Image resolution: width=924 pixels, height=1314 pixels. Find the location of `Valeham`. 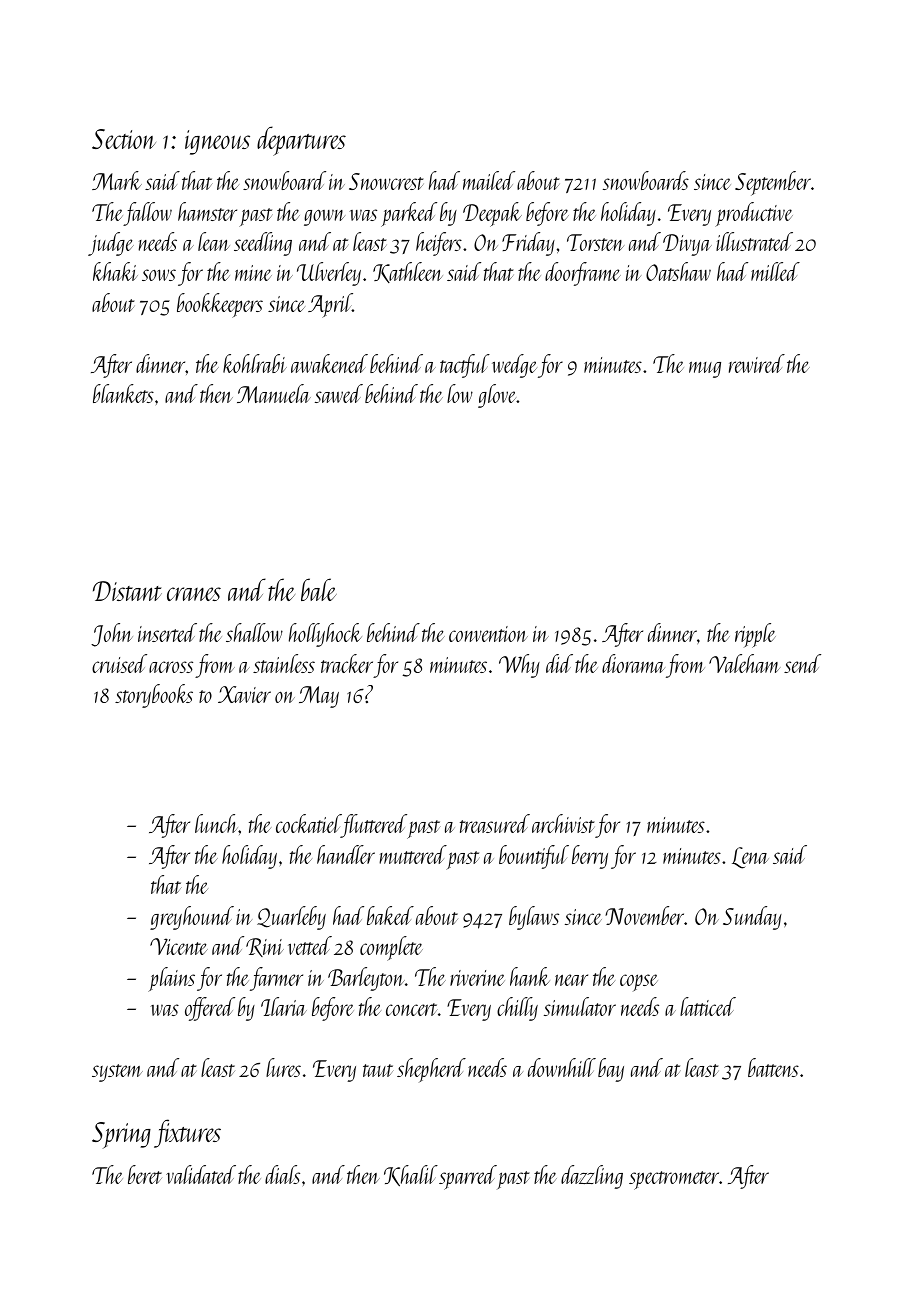

Valeham is located at coordinates (744, 663).
